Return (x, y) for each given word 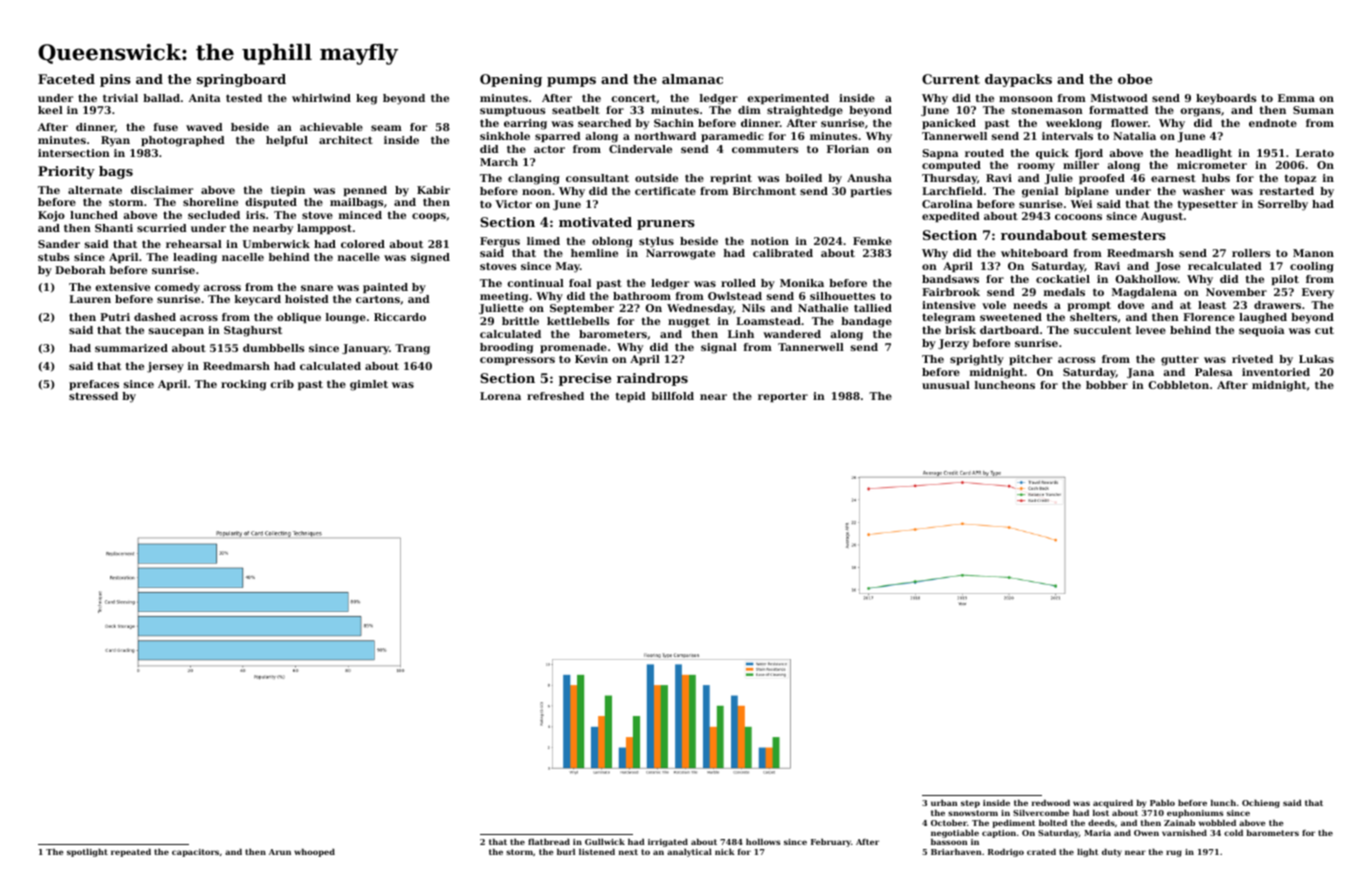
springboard (241, 80)
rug (1174, 853)
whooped (314, 853)
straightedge (805, 111)
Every (1318, 293)
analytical (689, 853)
